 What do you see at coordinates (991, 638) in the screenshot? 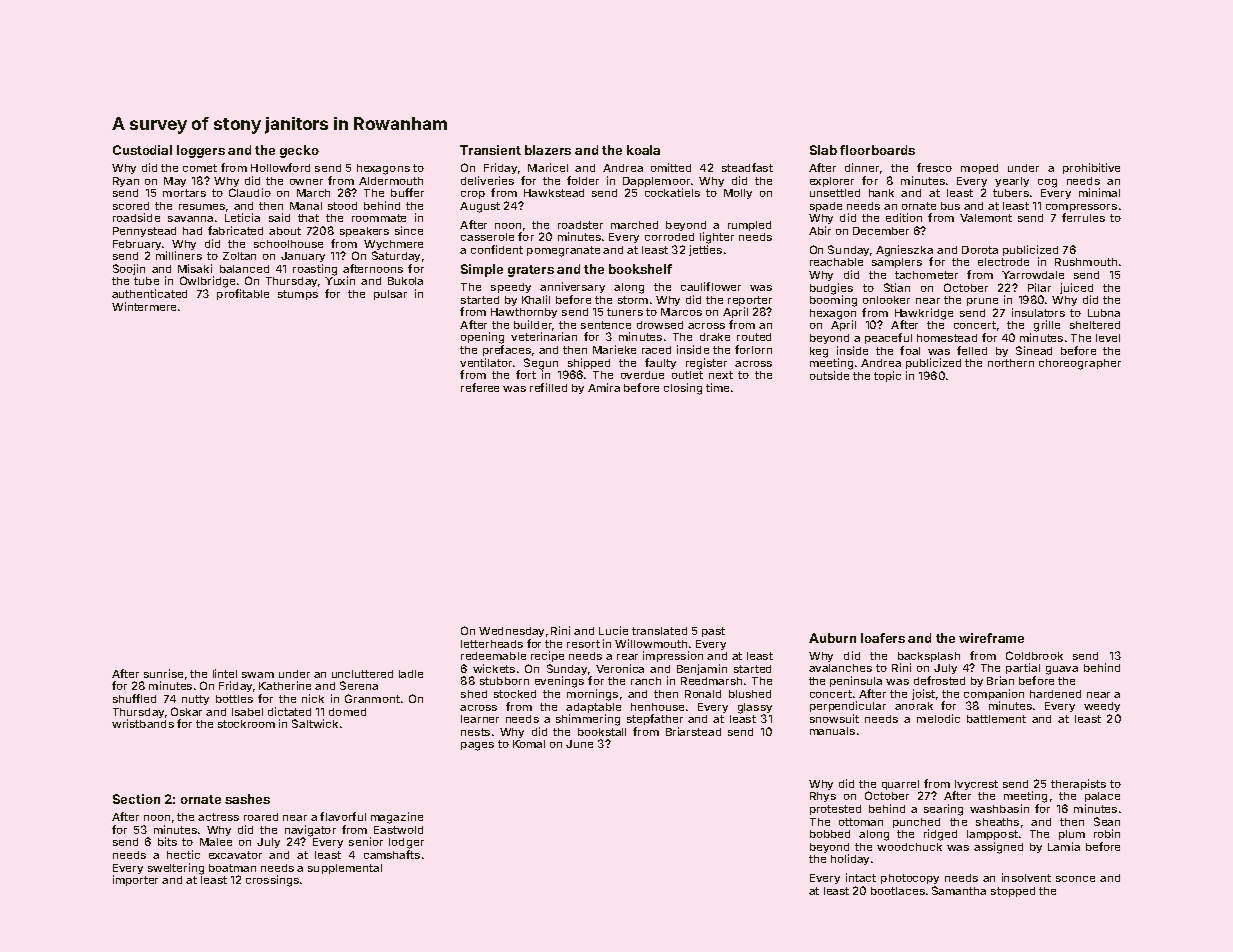
I see `wireframe` at bounding box center [991, 638].
